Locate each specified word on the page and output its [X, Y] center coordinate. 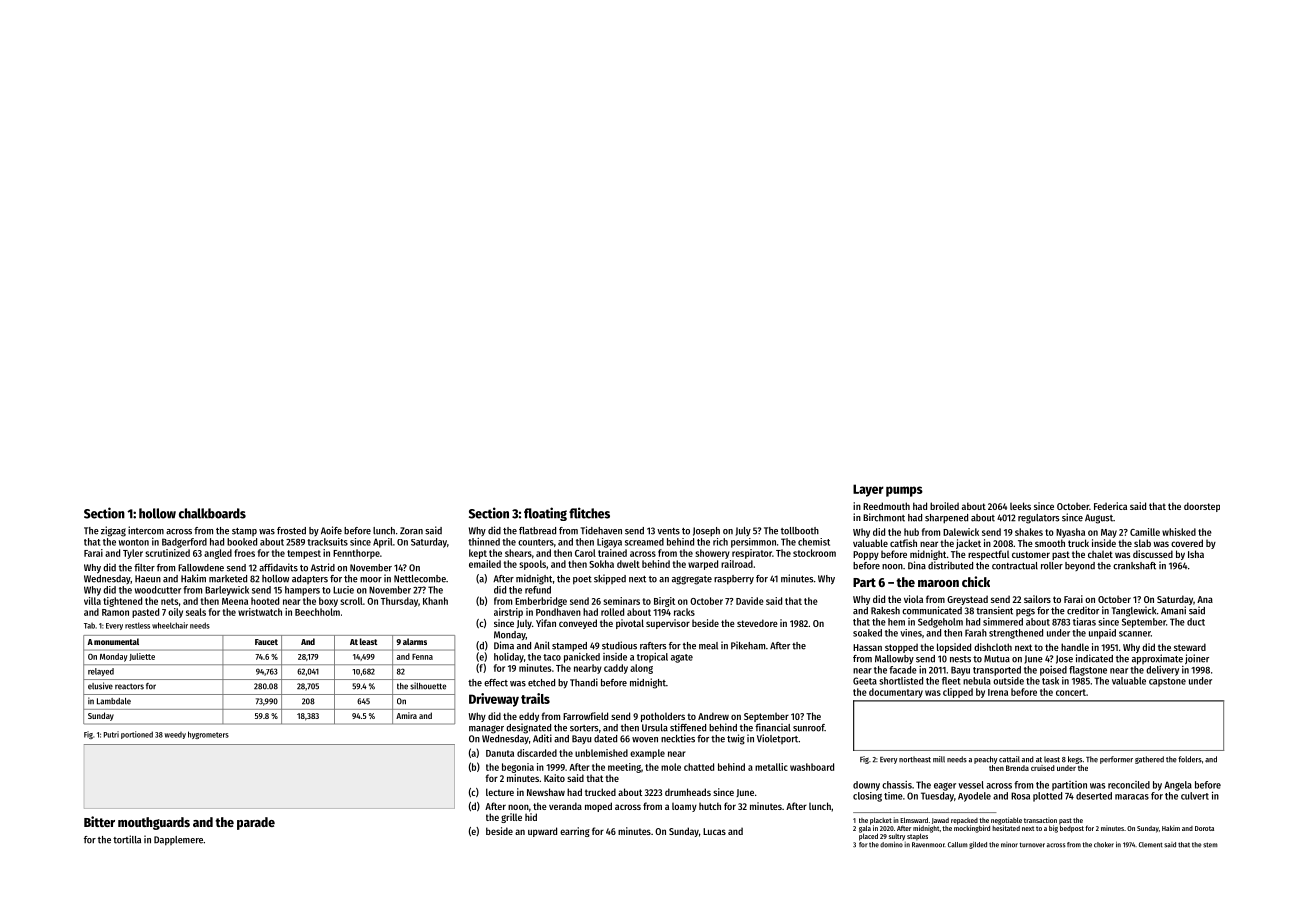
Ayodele [974, 797]
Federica [1110, 506]
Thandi [584, 682]
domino [891, 844]
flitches [589, 513]
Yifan [546, 623]
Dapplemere [178, 841]
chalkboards [212, 513]
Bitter [99, 821]
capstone [1167, 682]
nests [960, 659]
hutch [710, 806]
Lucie [343, 590]
